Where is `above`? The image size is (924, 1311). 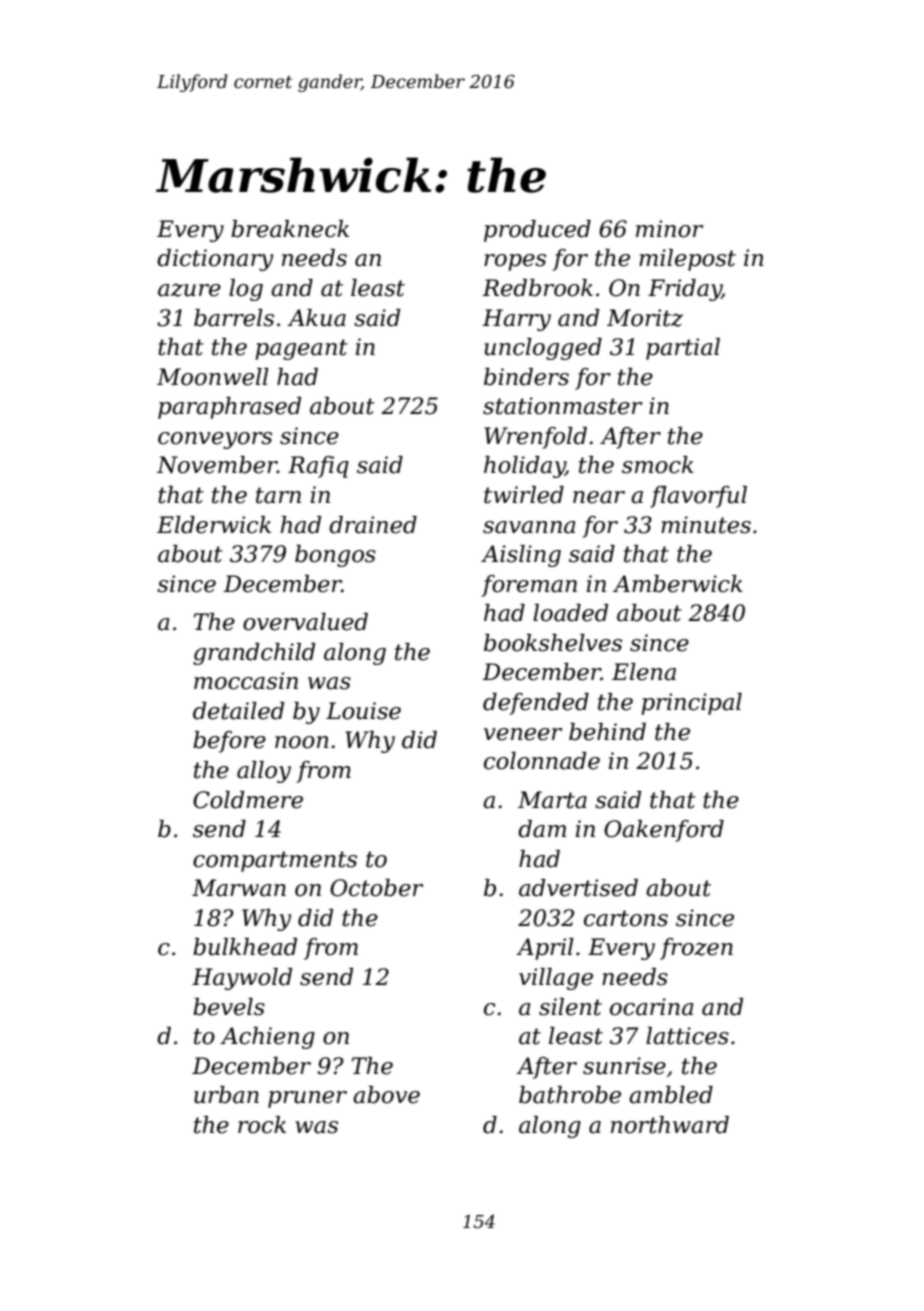
above is located at coordinates (386, 1095).
